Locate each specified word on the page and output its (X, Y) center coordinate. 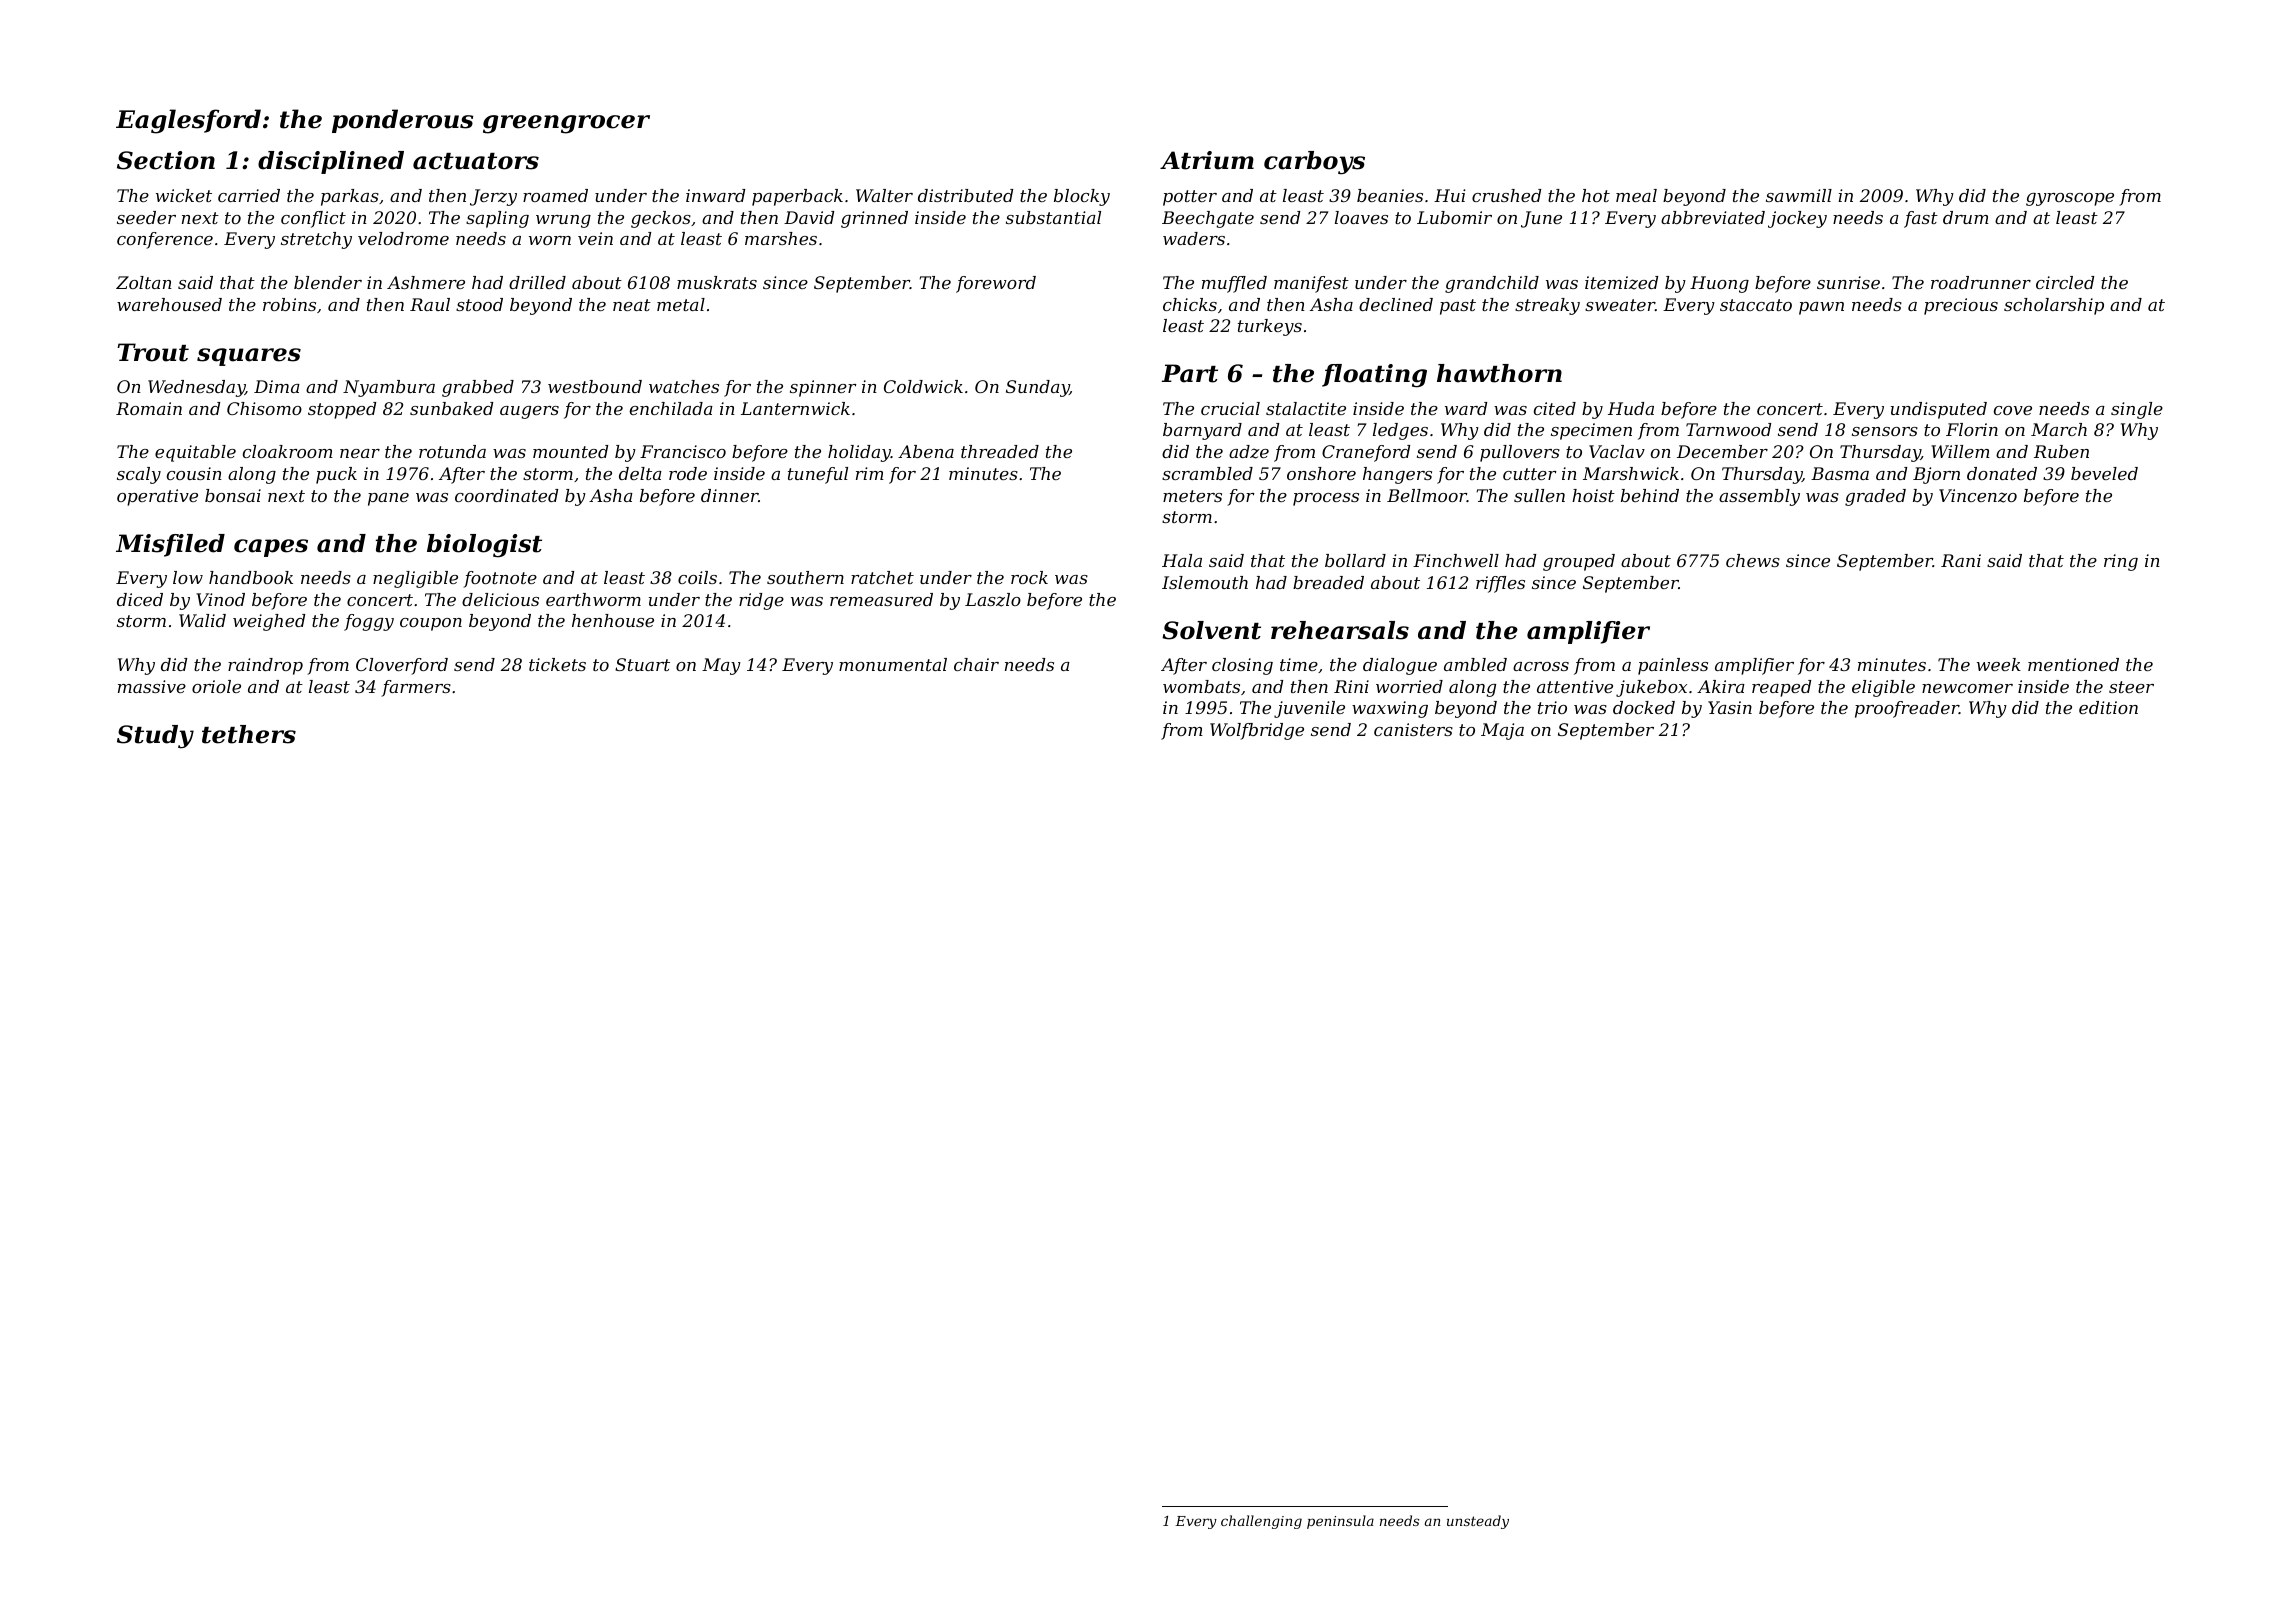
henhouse (613, 620)
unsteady (1478, 1522)
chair (976, 664)
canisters (1413, 729)
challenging (1261, 1522)
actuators (476, 161)
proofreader (1907, 709)
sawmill (1799, 195)
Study (155, 737)
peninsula (1340, 1522)
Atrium (1207, 160)
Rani (1961, 560)
